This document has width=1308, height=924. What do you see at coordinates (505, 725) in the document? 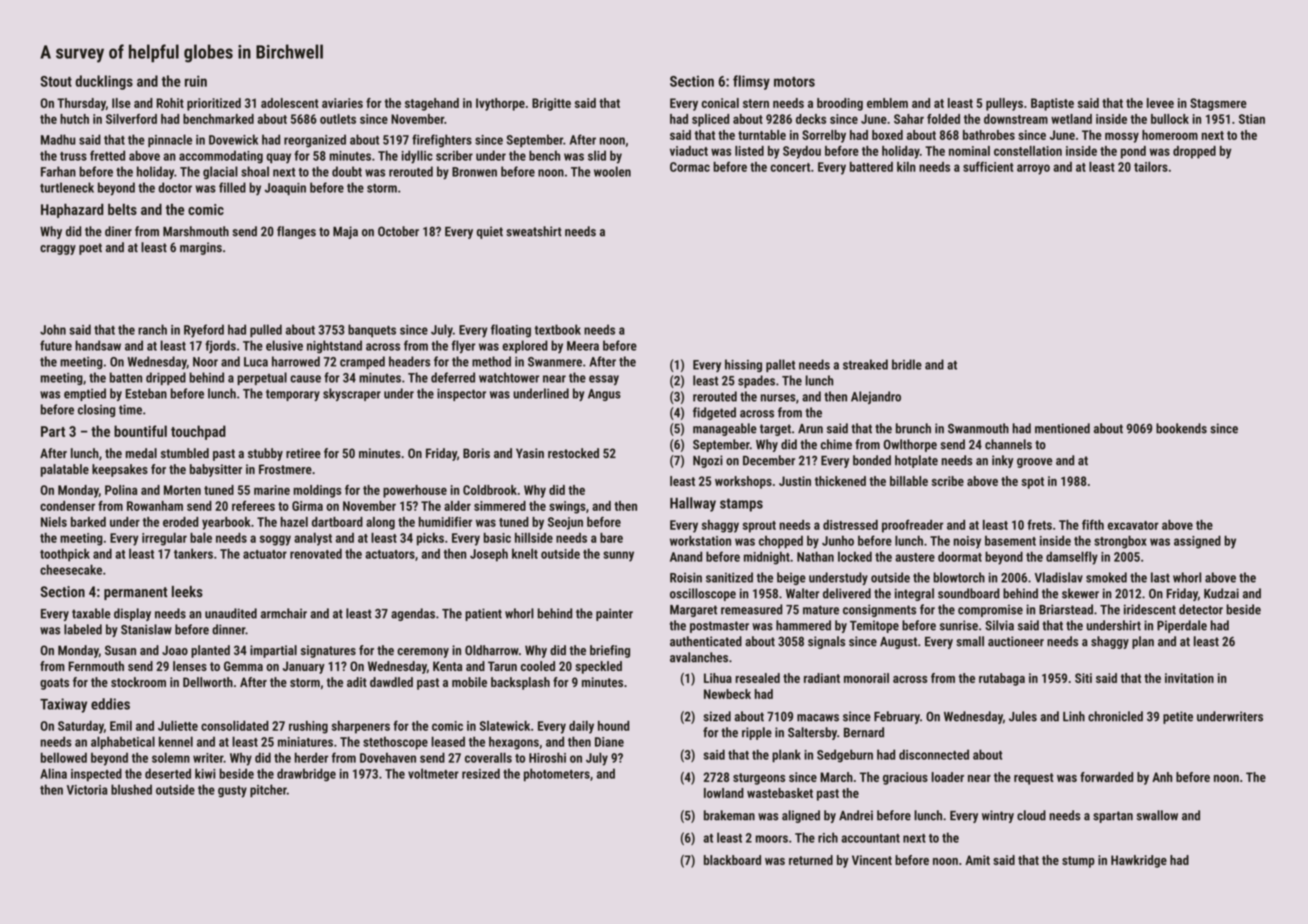
I see `Slatewick` at bounding box center [505, 725].
